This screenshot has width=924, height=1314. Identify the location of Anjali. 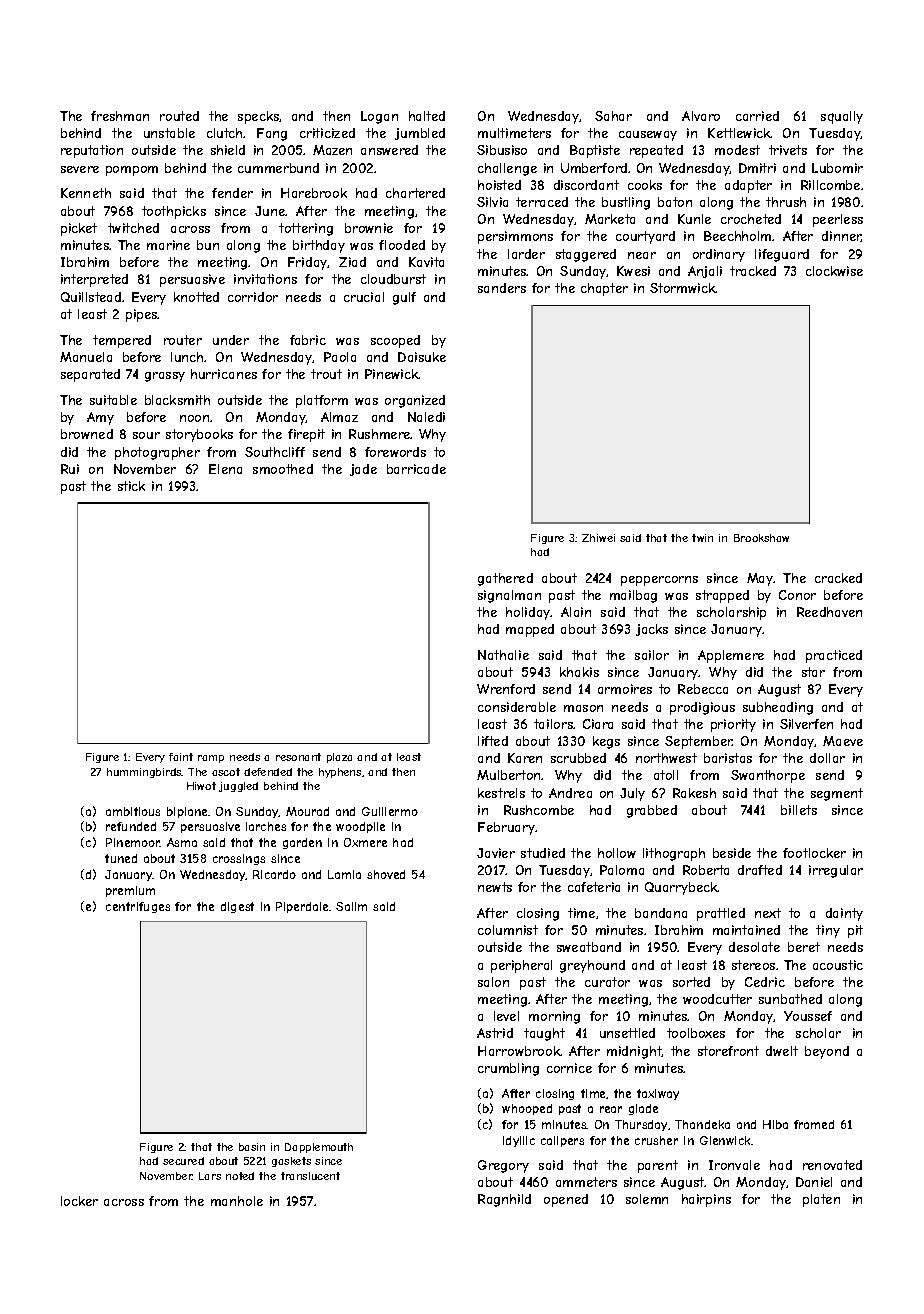
(705, 272).
